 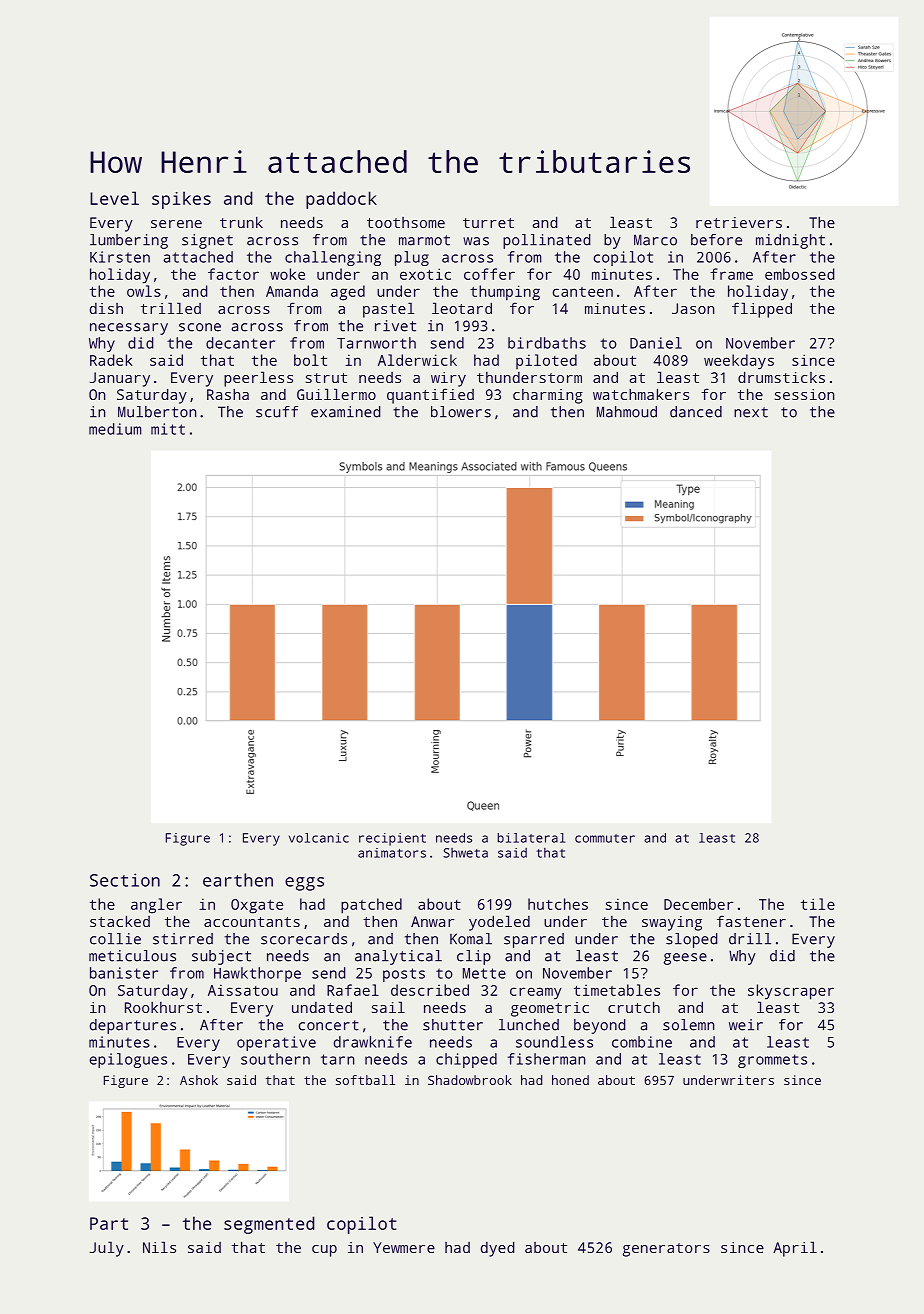 I want to click on next, so click(x=751, y=412).
